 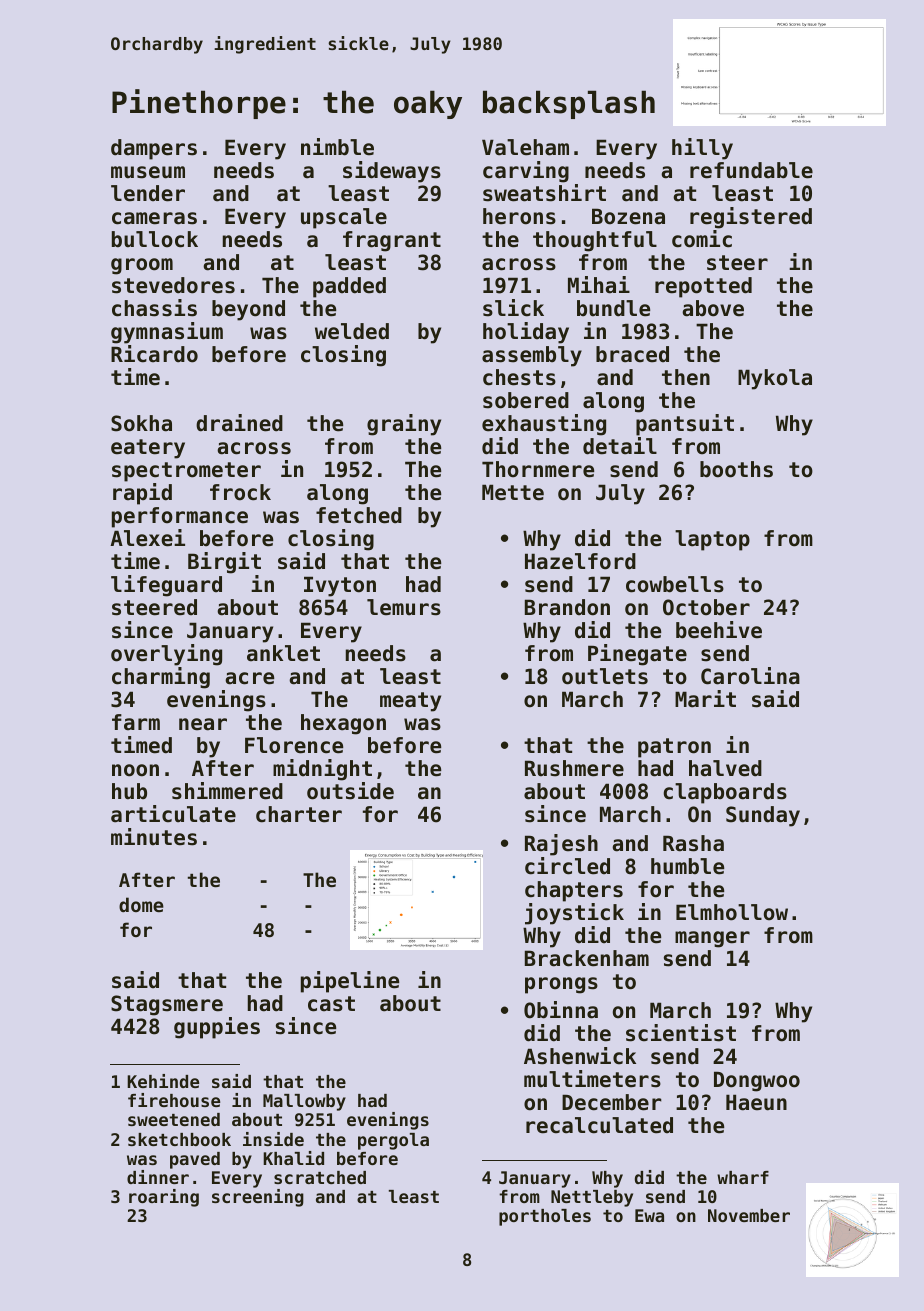 I want to click on Mallowby, so click(x=304, y=1102).
